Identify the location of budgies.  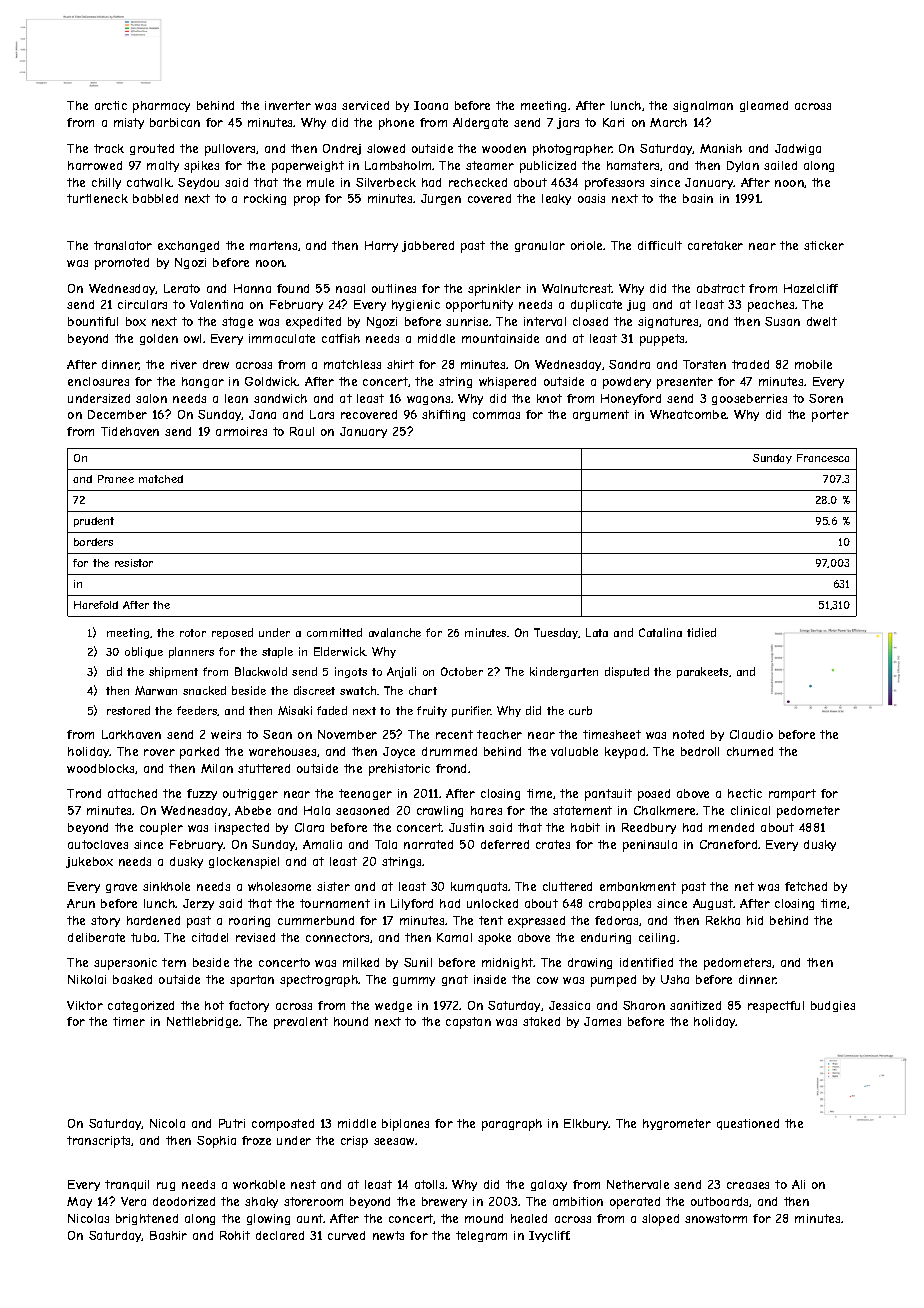
(833, 1006).
